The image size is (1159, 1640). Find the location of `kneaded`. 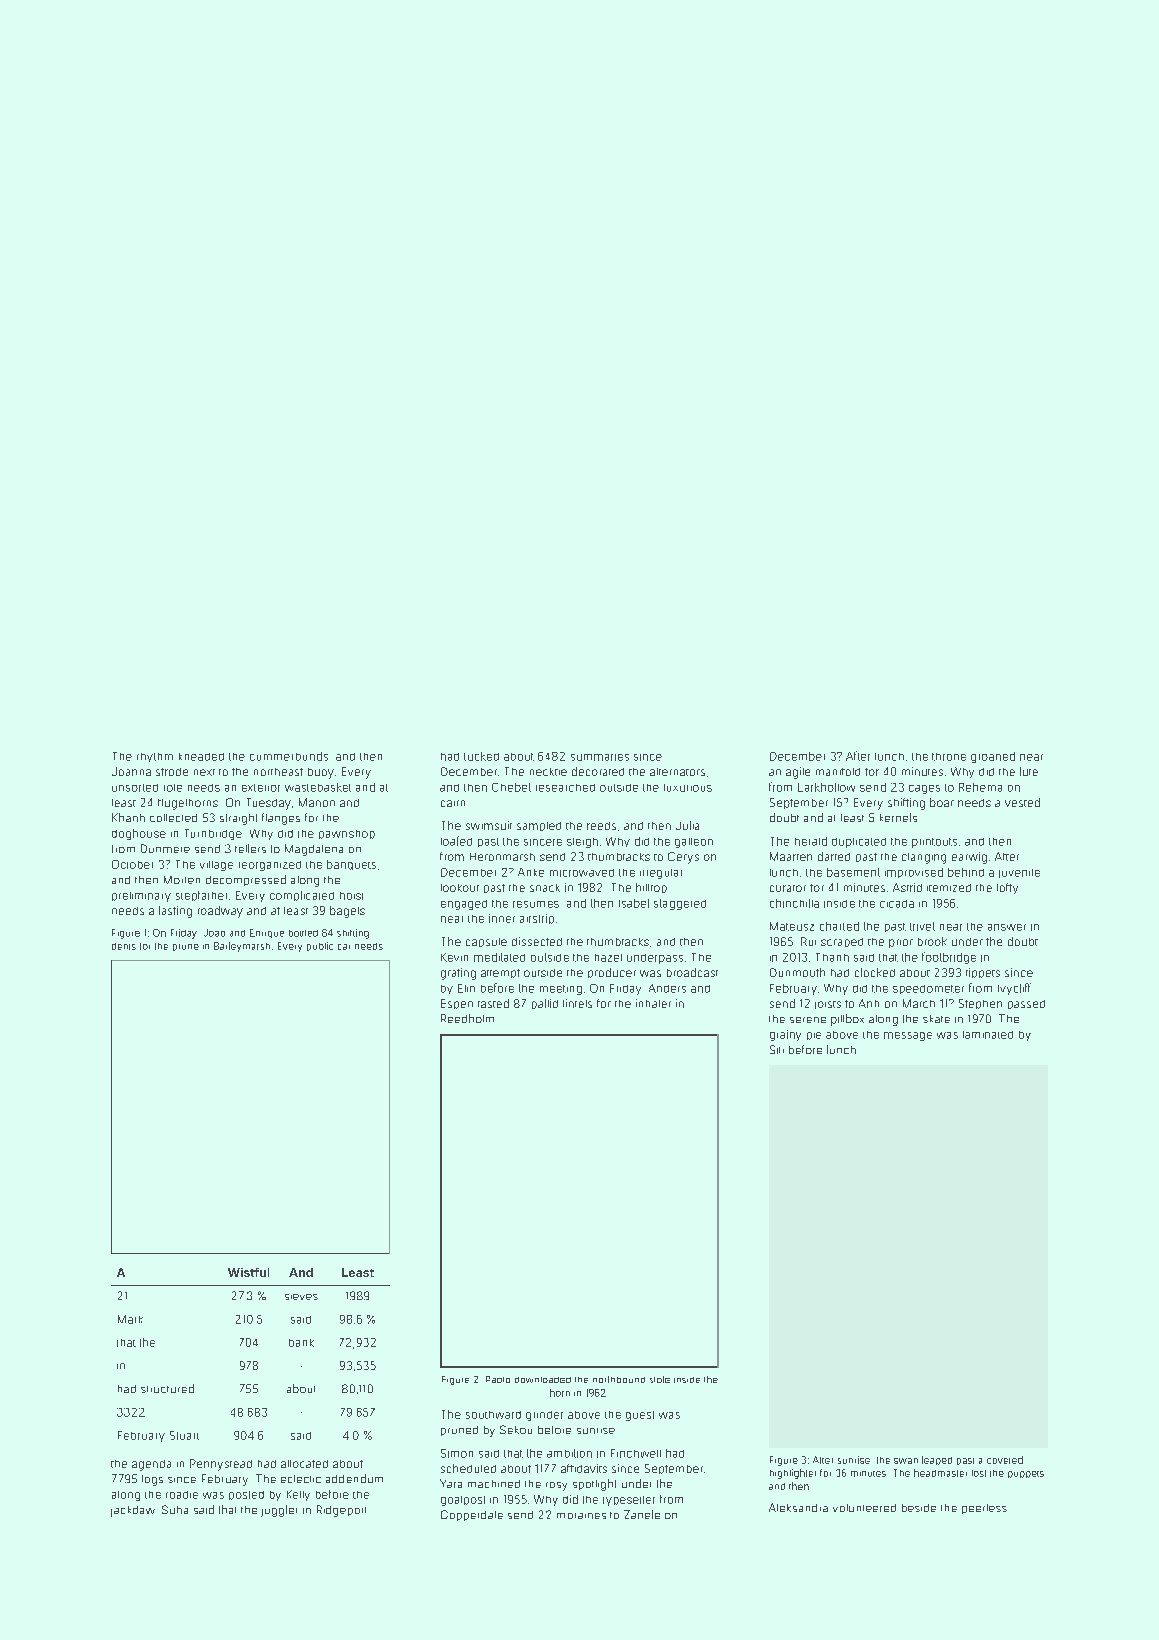

kneaded is located at coordinates (201, 757).
